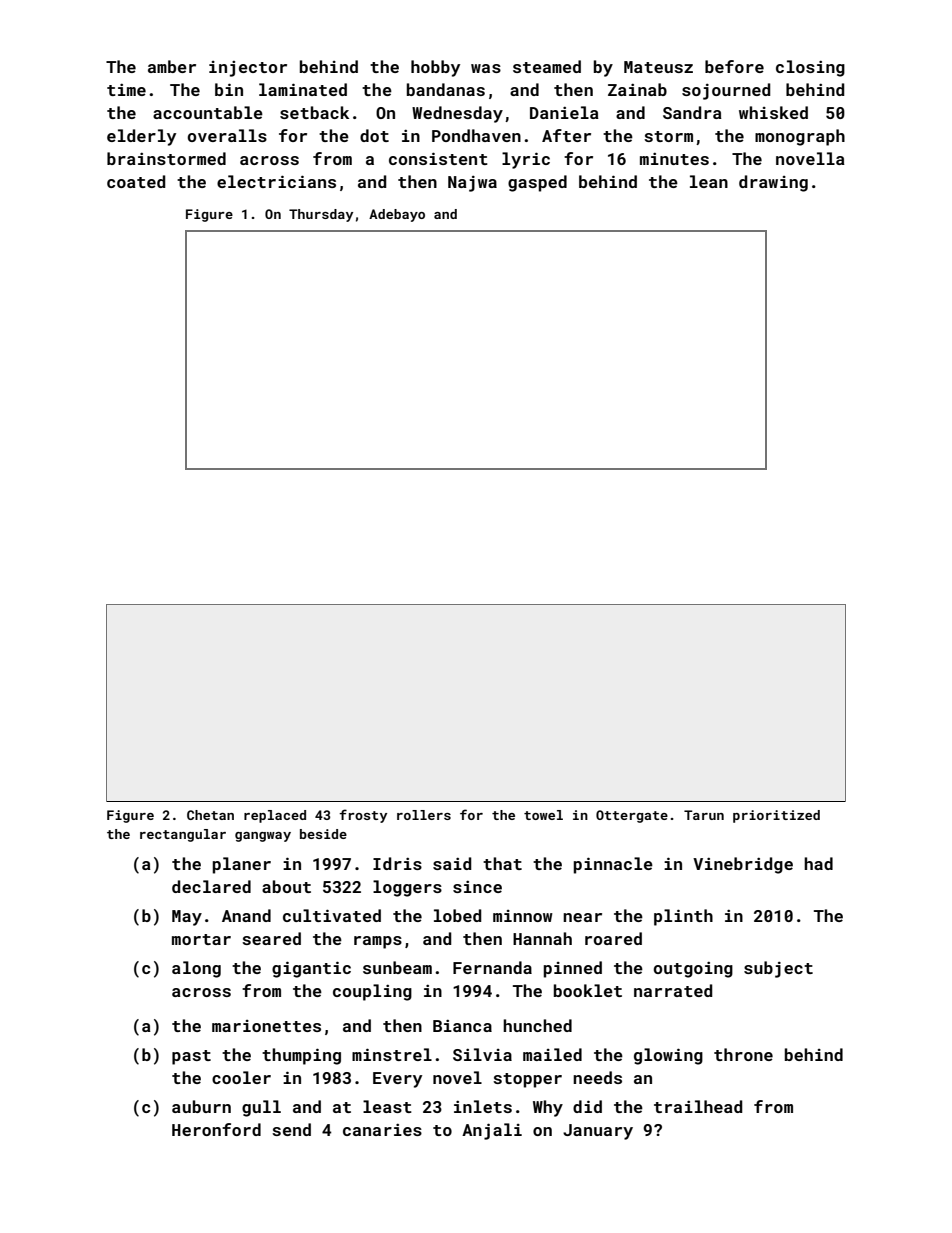 The image size is (952, 1233). I want to click on Adebayo, so click(397, 215).
